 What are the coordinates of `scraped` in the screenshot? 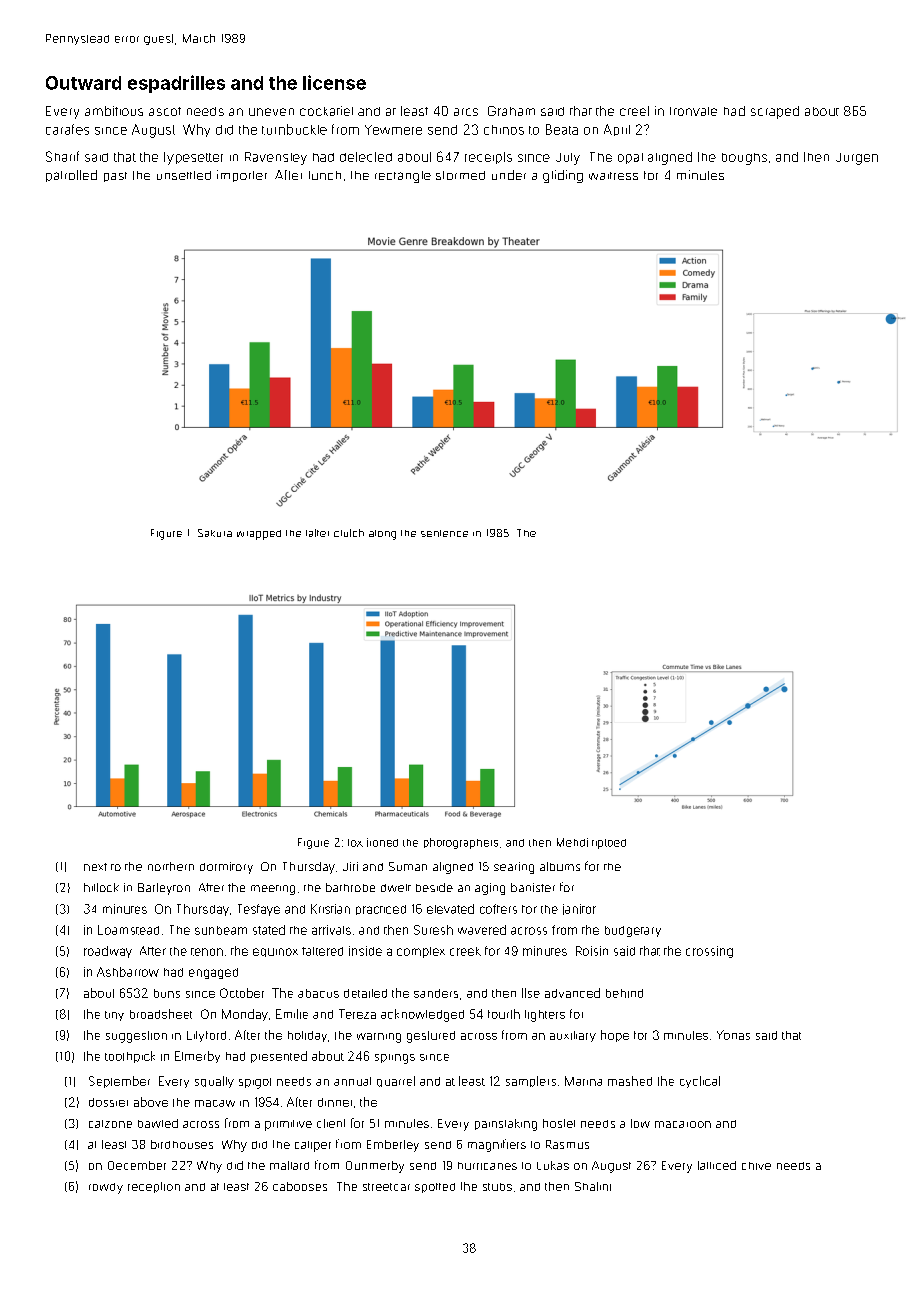 It's located at (775, 112).
